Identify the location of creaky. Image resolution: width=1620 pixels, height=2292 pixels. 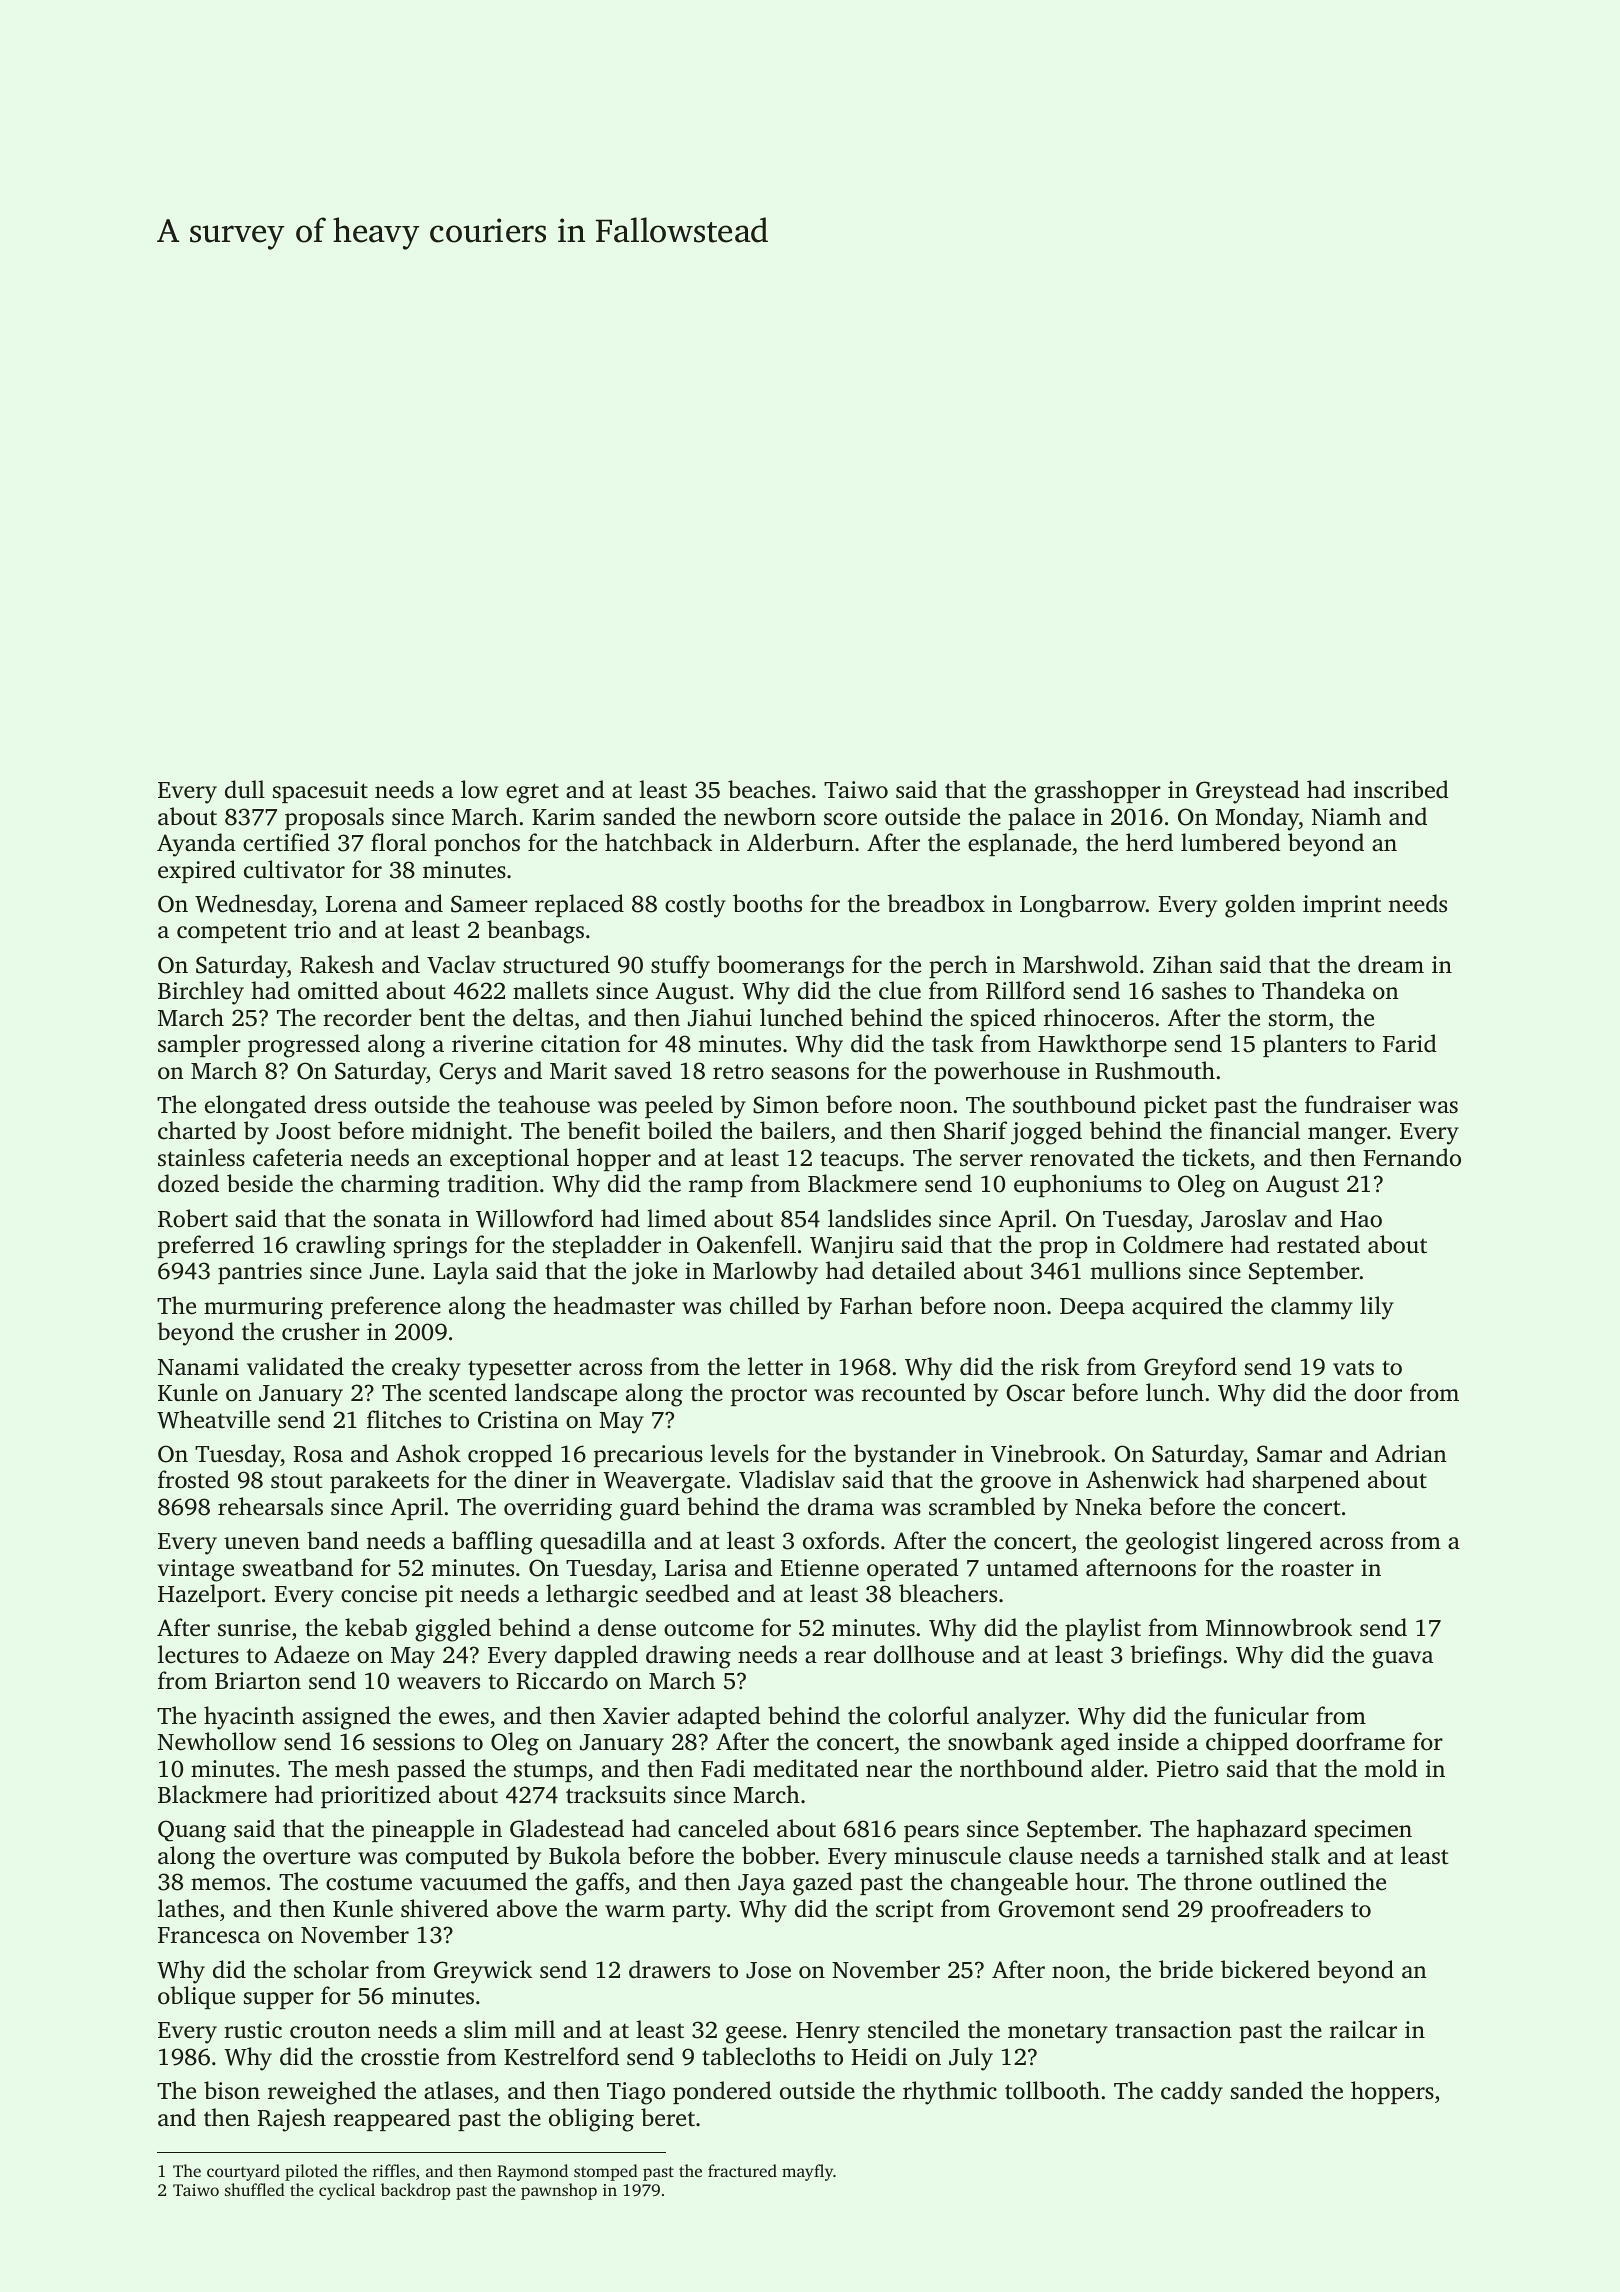
(426, 1369).
